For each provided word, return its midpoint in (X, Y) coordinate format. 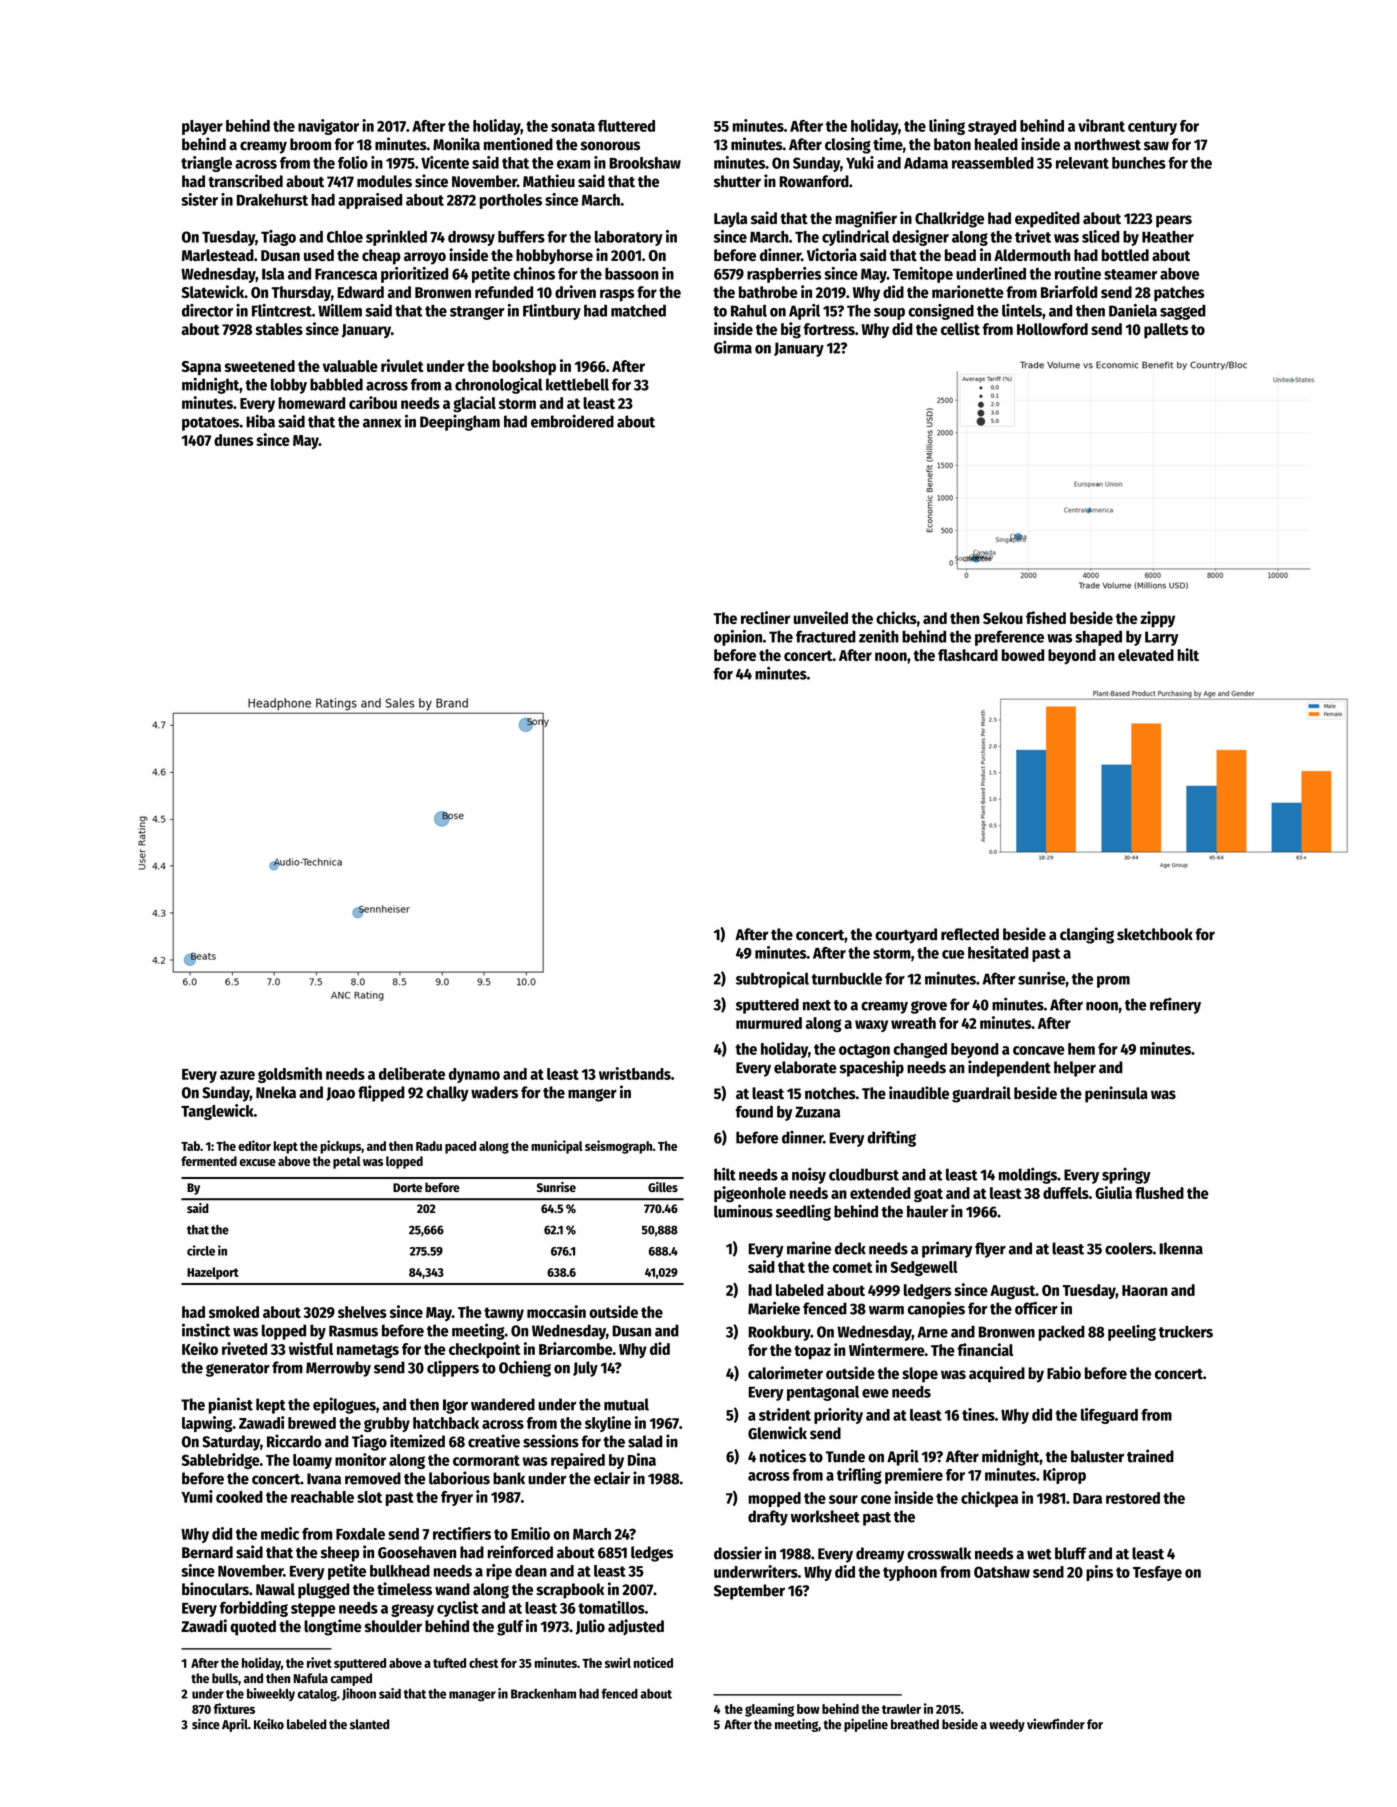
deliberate (412, 1073)
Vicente (445, 162)
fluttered (626, 126)
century (1152, 128)
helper (1075, 1069)
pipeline (866, 1725)
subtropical (772, 980)
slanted (369, 1724)
